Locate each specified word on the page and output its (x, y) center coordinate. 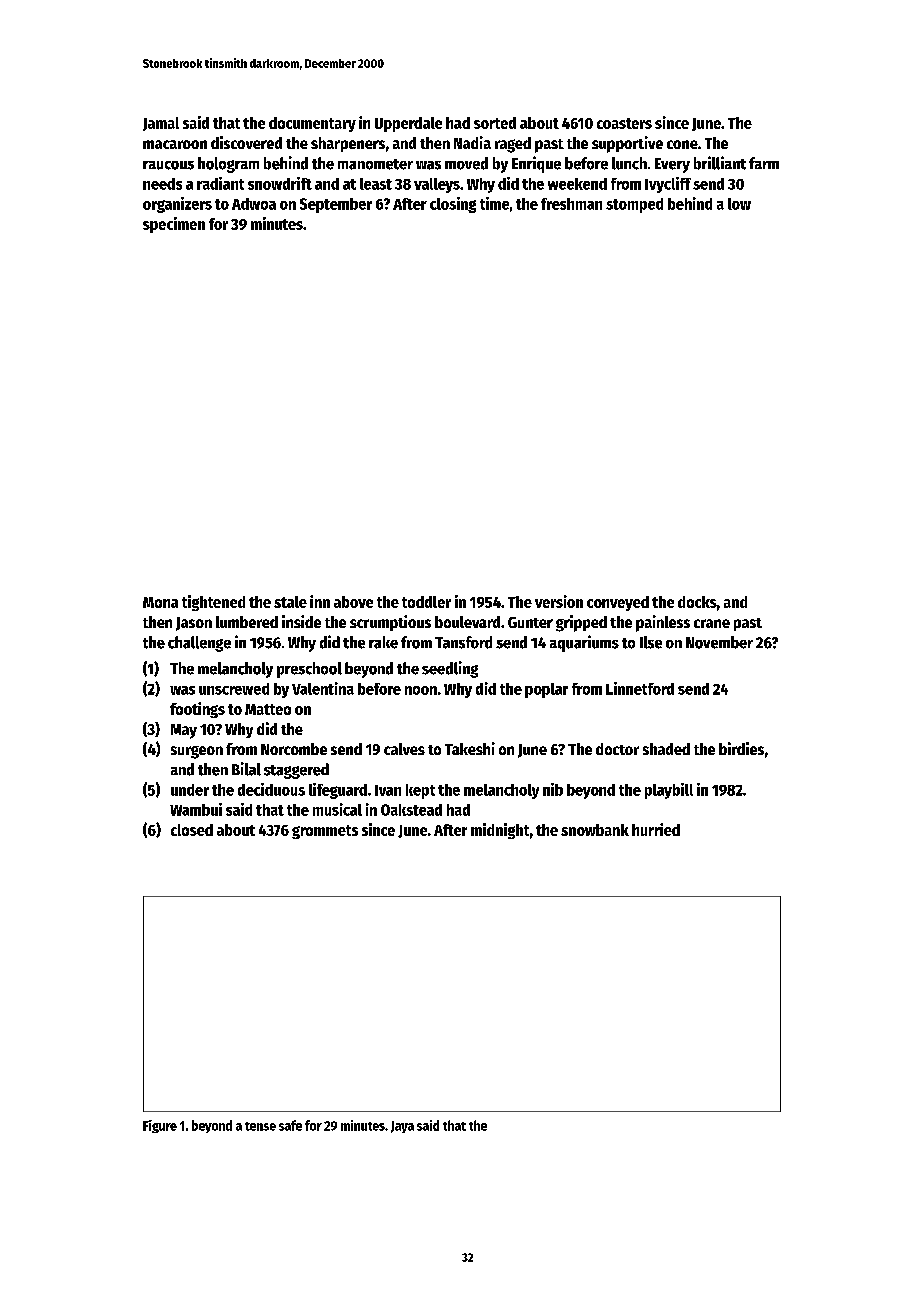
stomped (634, 205)
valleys (437, 185)
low (739, 204)
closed (192, 830)
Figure (160, 1126)
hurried (656, 829)
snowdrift (280, 183)
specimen (174, 225)
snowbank (595, 830)
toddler (426, 602)
